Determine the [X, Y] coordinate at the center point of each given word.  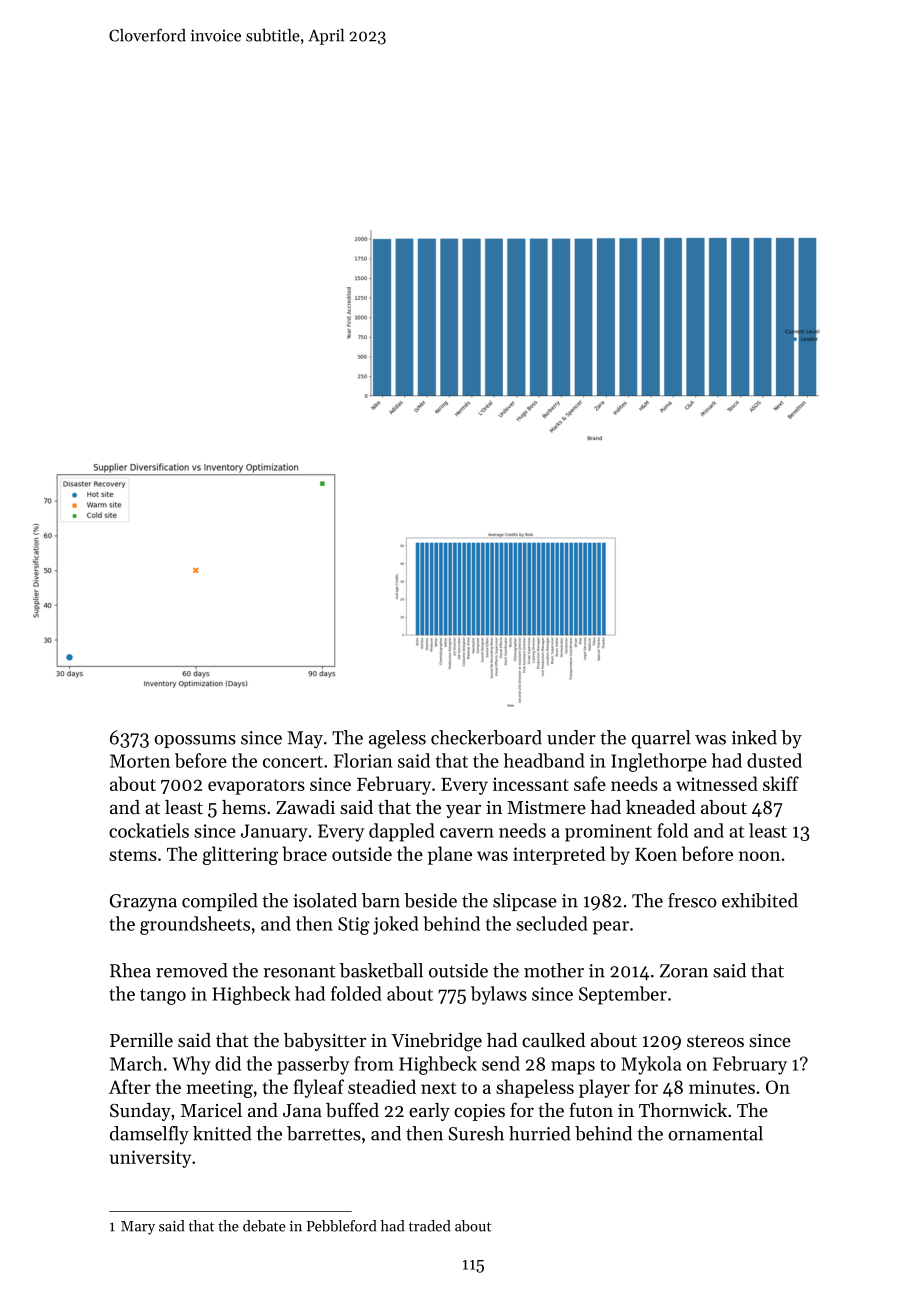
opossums [195, 741]
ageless [397, 739]
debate [264, 1226]
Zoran [684, 971]
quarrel [661, 739]
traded [429, 1226]
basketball [381, 970]
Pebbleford [341, 1226]
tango [163, 997]
